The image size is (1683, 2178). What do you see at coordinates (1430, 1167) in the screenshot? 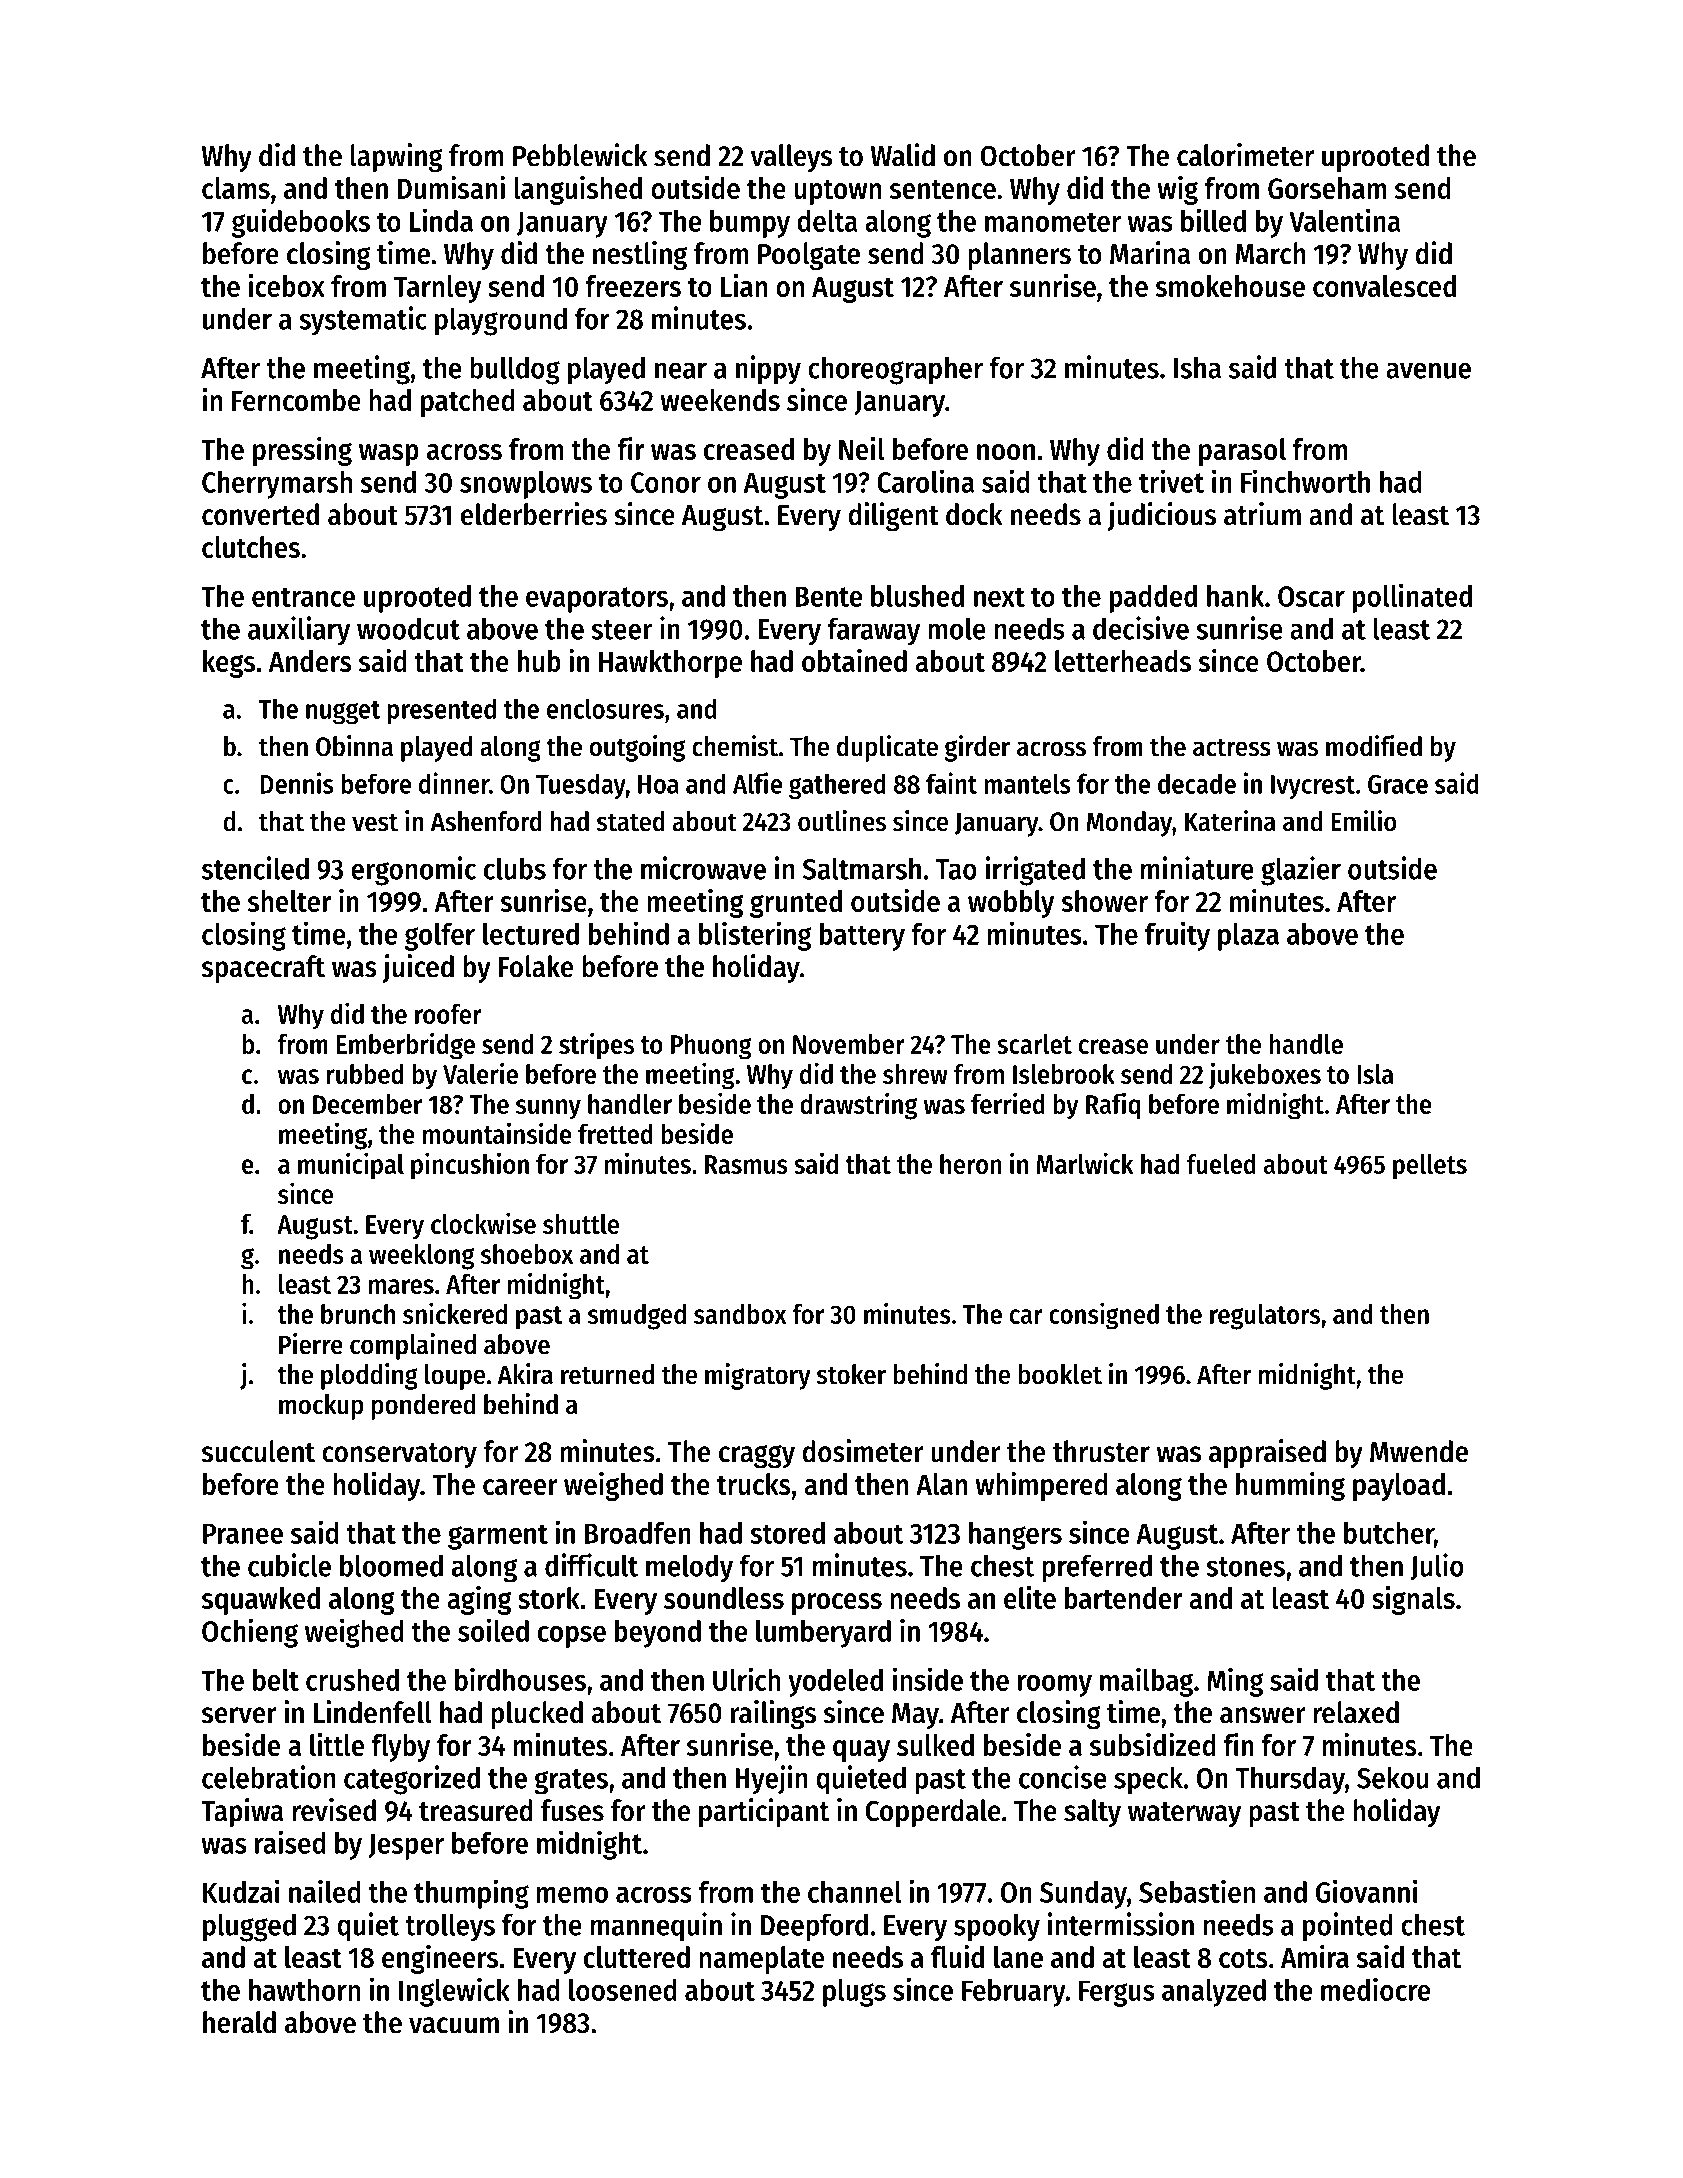
I see `pellets` at bounding box center [1430, 1167].
